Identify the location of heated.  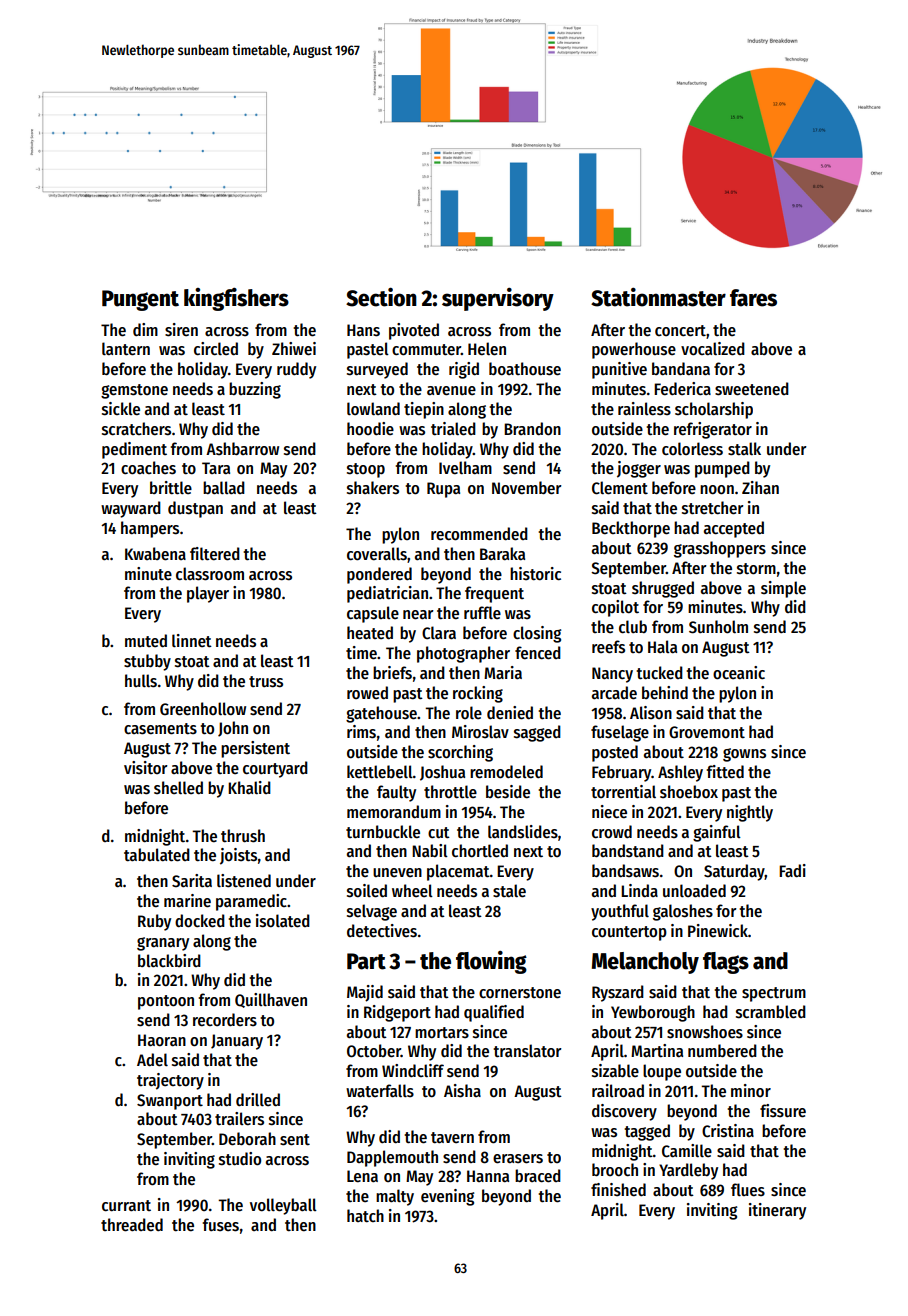
(370, 633).
